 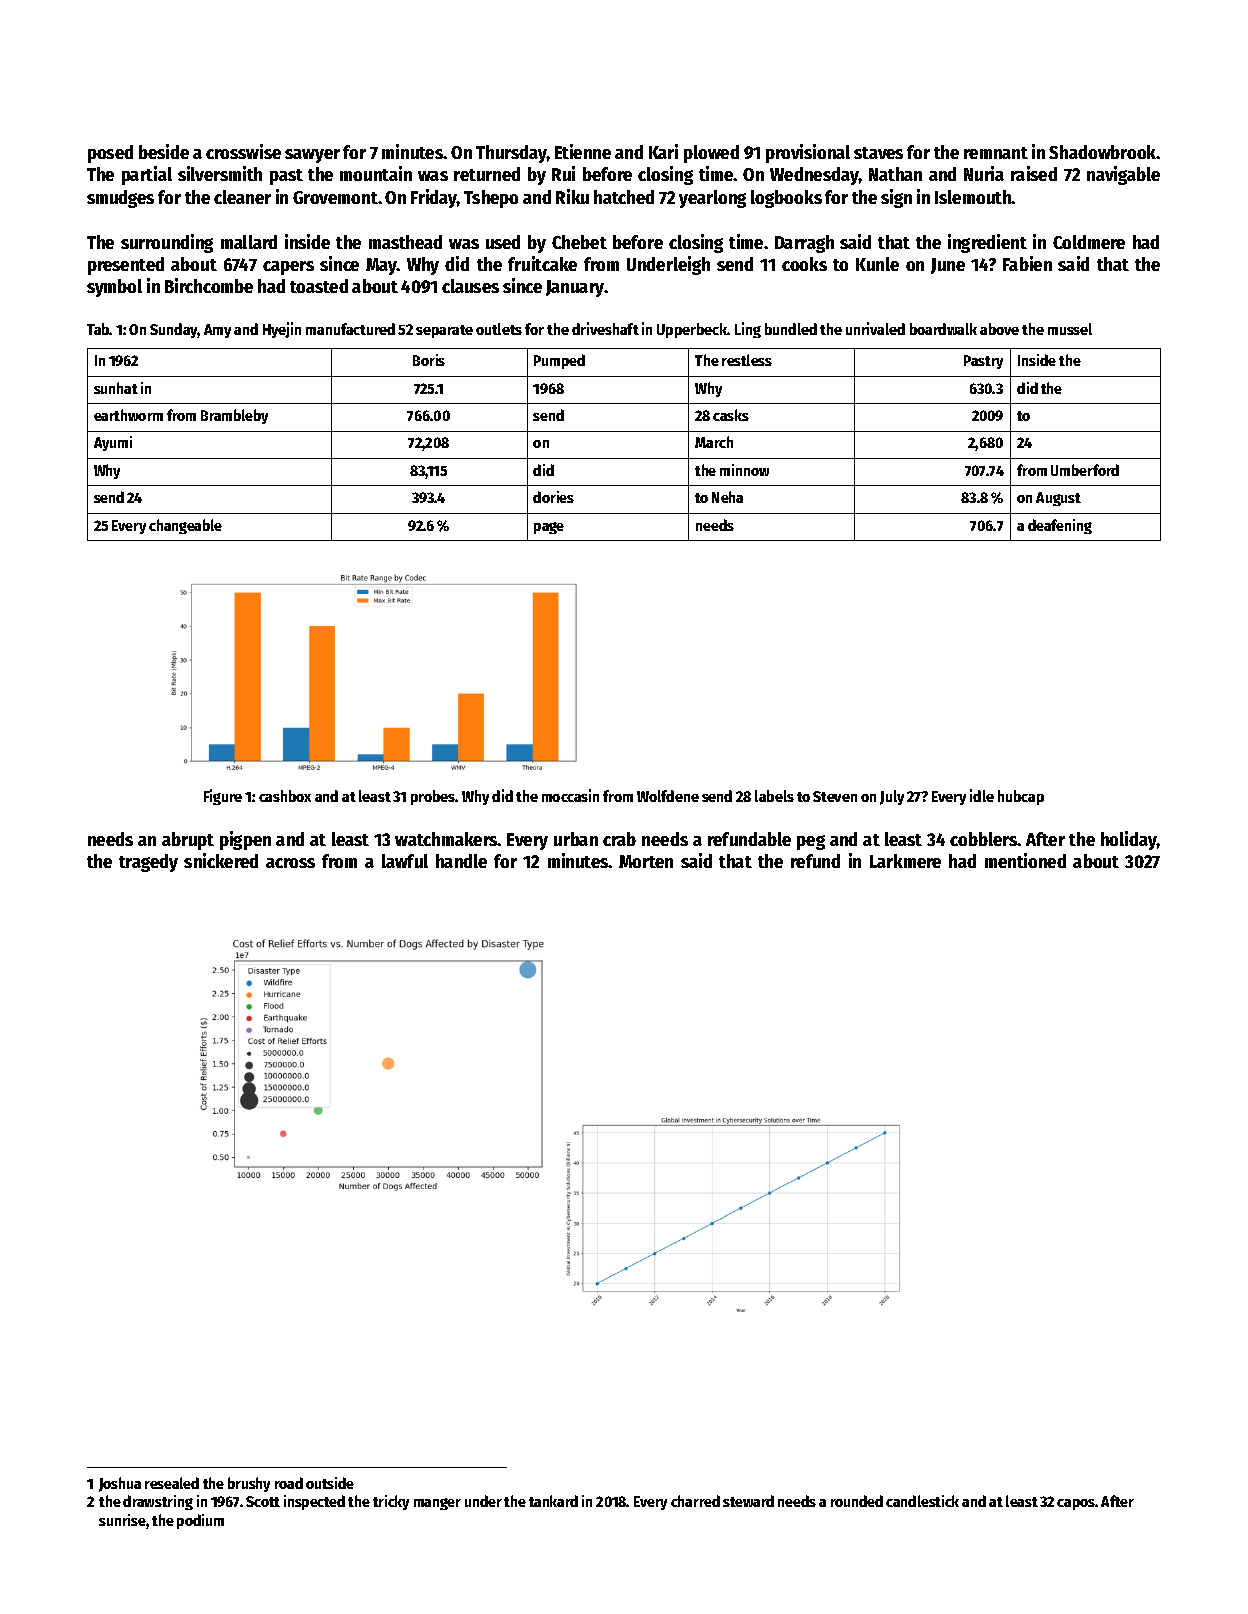 I want to click on tragedy, so click(x=148, y=863).
